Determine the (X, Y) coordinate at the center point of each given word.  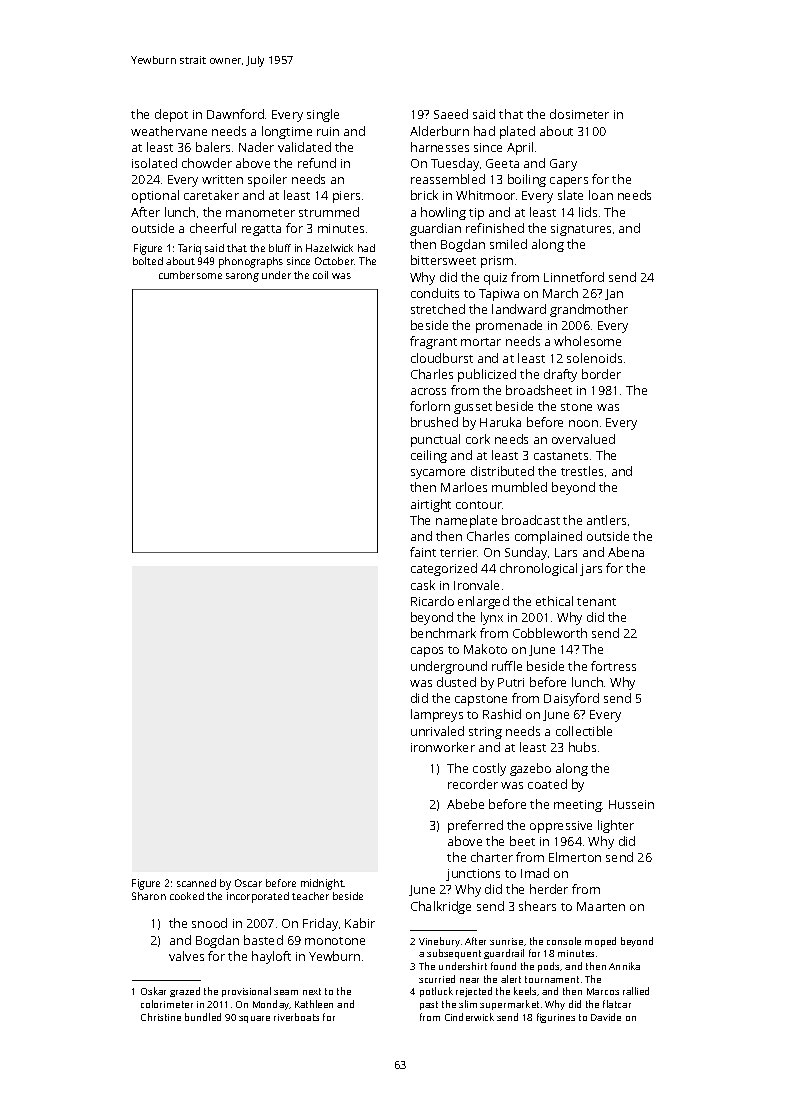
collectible (584, 731)
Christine (161, 1017)
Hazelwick (329, 248)
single (323, 115)
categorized (444, 569)
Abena (626, 552)
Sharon (149, 896)
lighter (616, 826)
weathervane (169, 131)
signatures (581, 230)
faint (423, 552)
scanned (196, 883)
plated (517, 132)
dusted (456, 682)
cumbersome (190, 275)
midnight (322, 884)
